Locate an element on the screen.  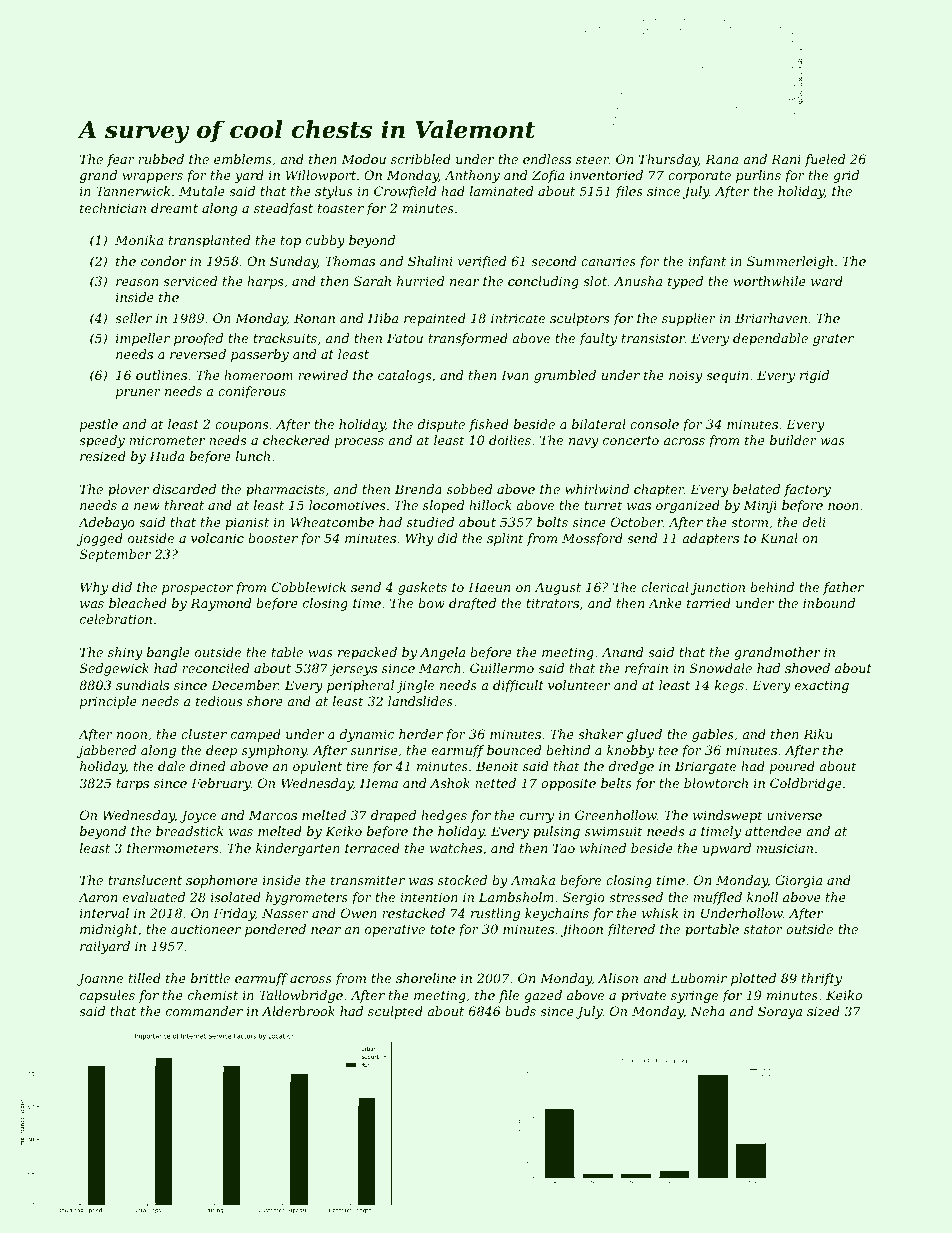
gables is located at coordinates (713, 735).
